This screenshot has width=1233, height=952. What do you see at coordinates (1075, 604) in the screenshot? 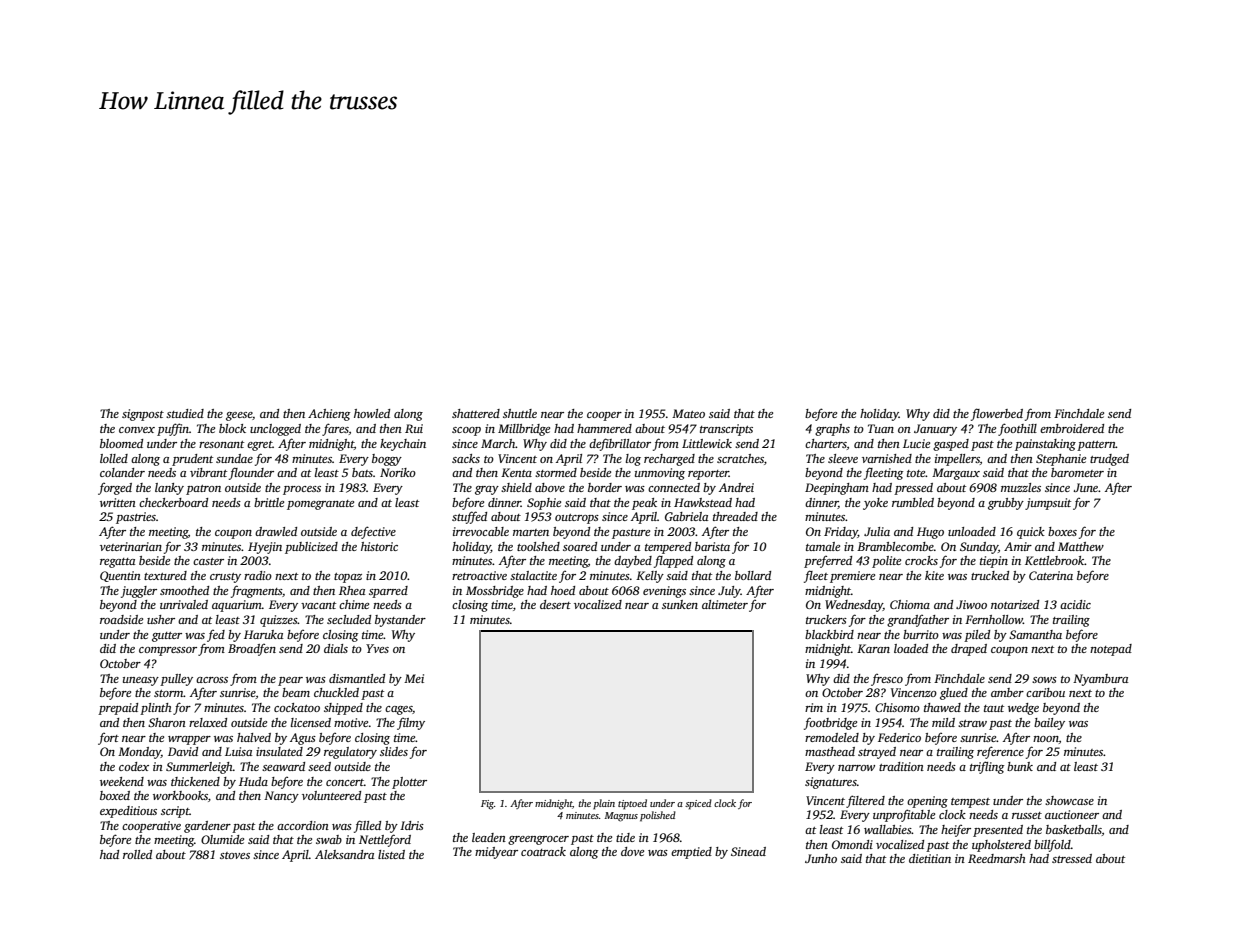
I see `acidic` at bounding box center [1075, 604].
